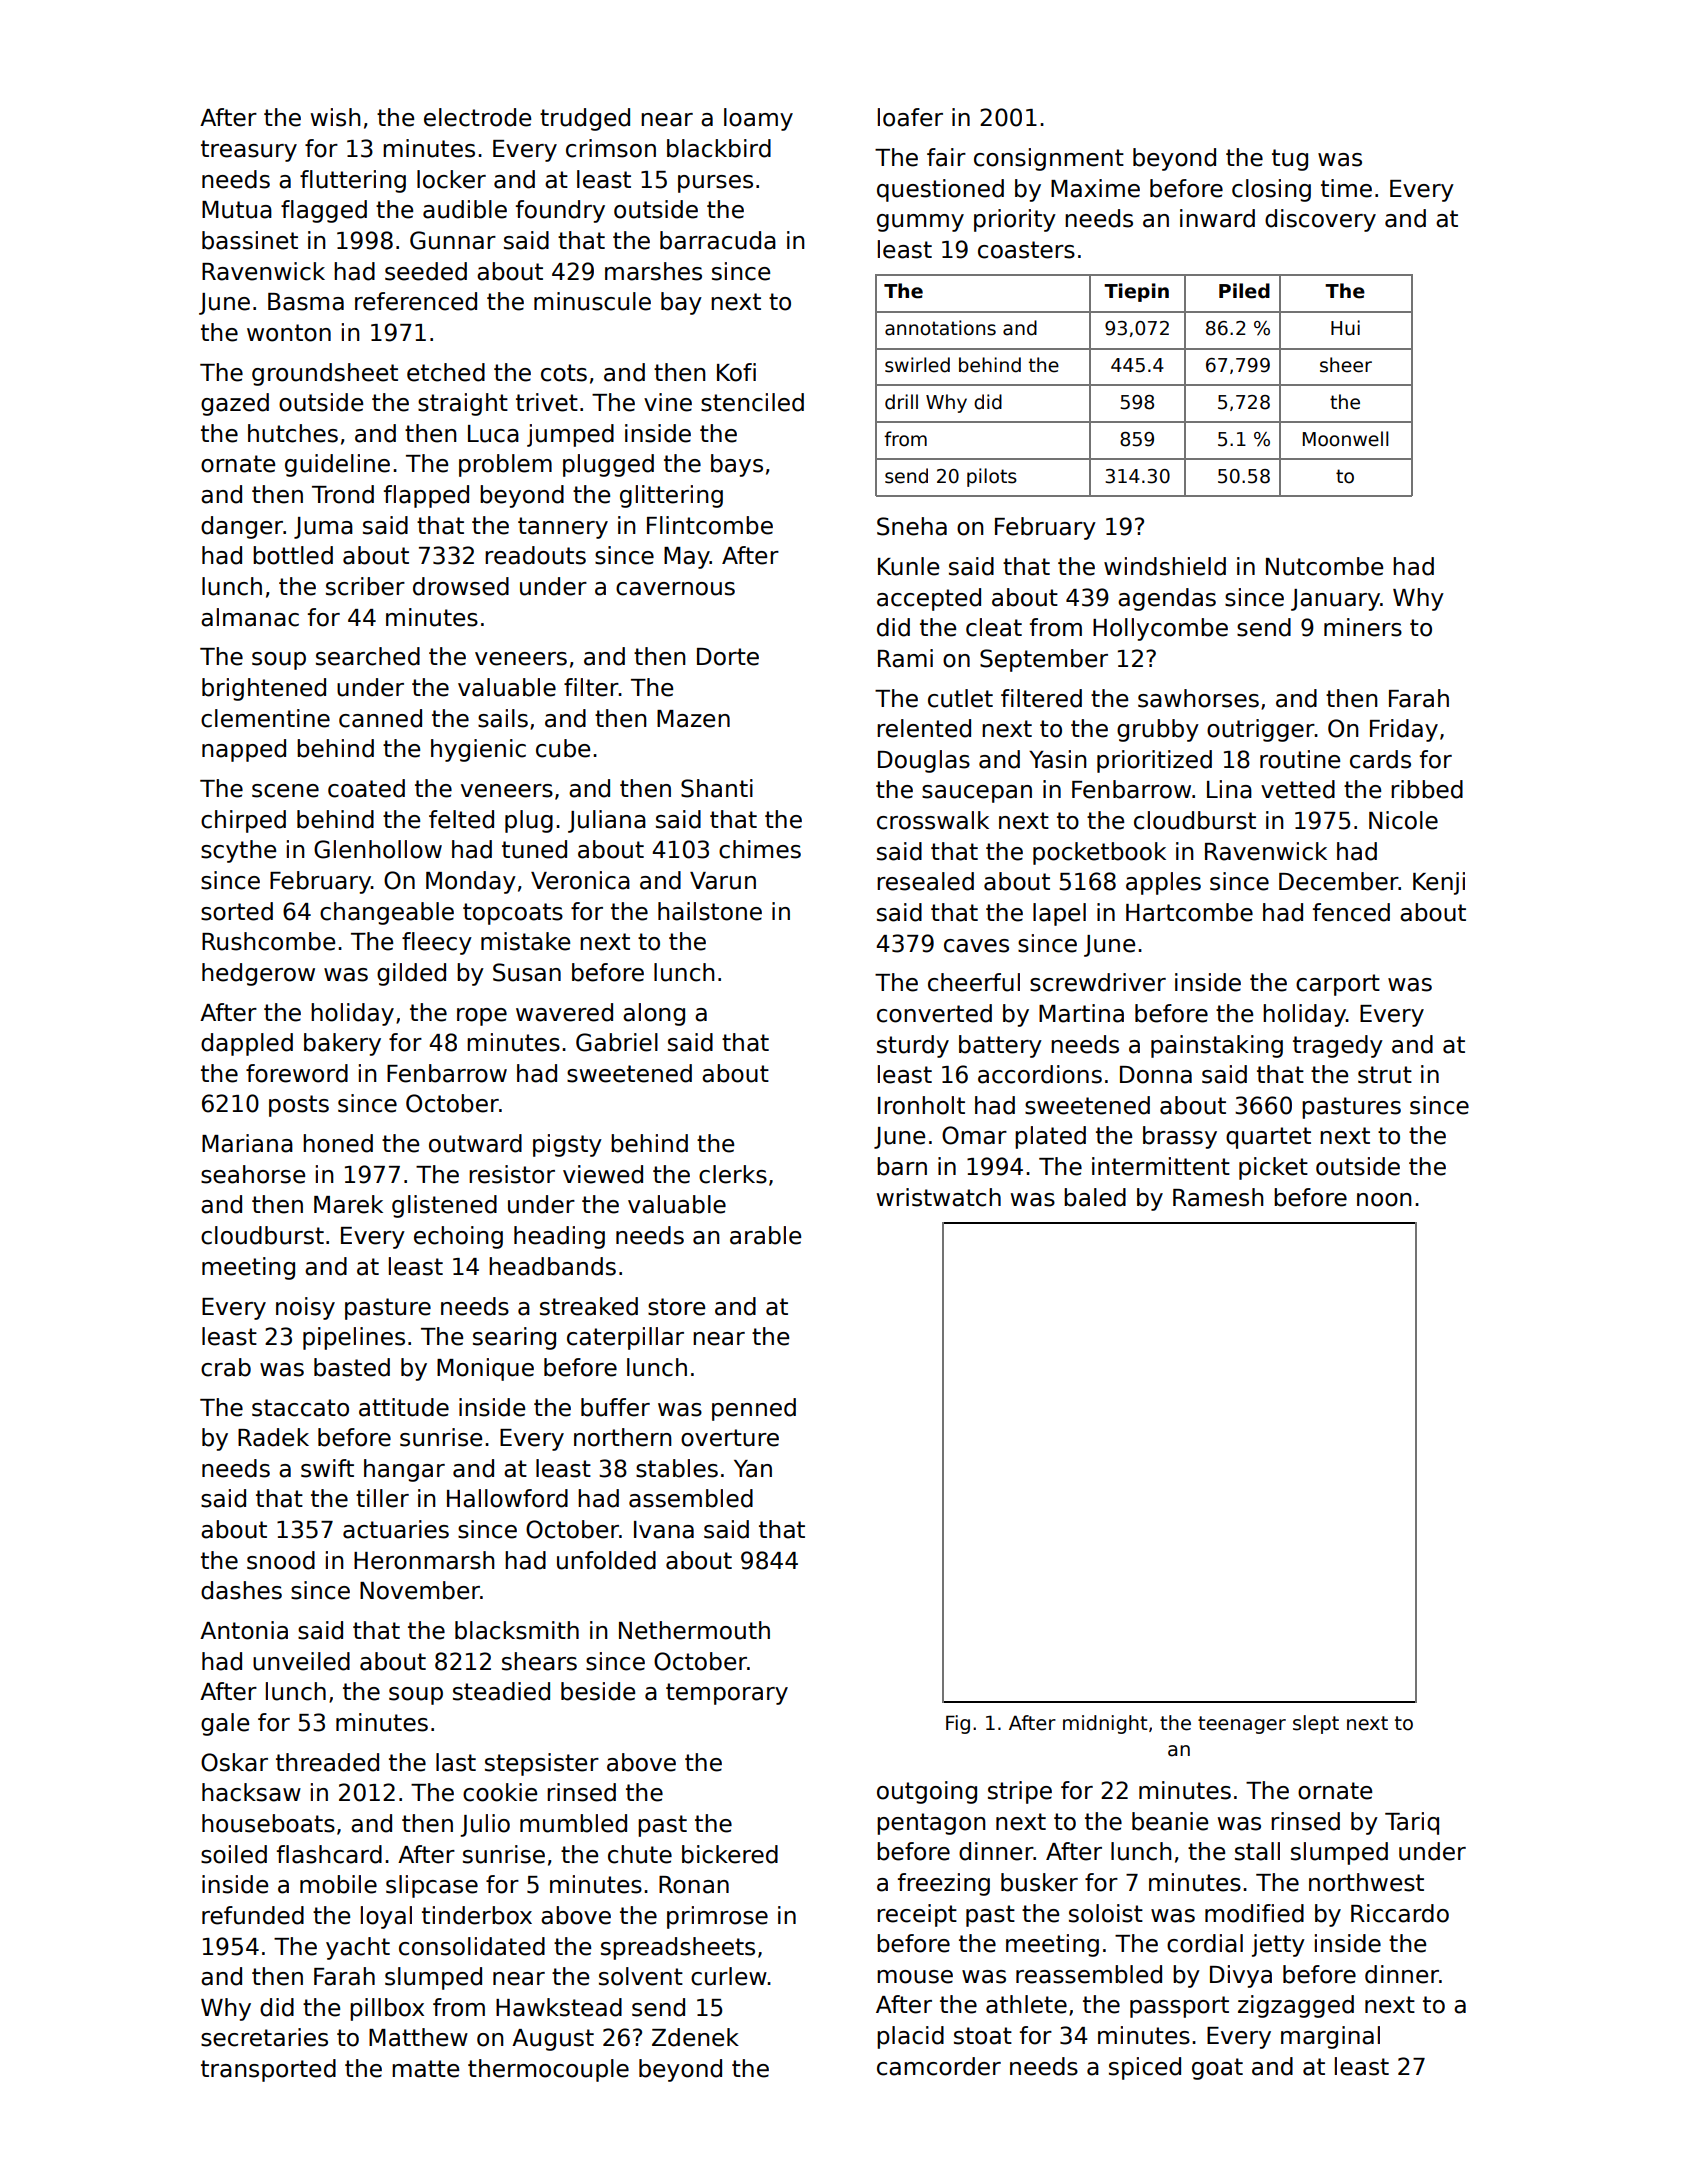  Describe the element at coordinates (336, 117) in the screenshot. I see `wish` at that location.
